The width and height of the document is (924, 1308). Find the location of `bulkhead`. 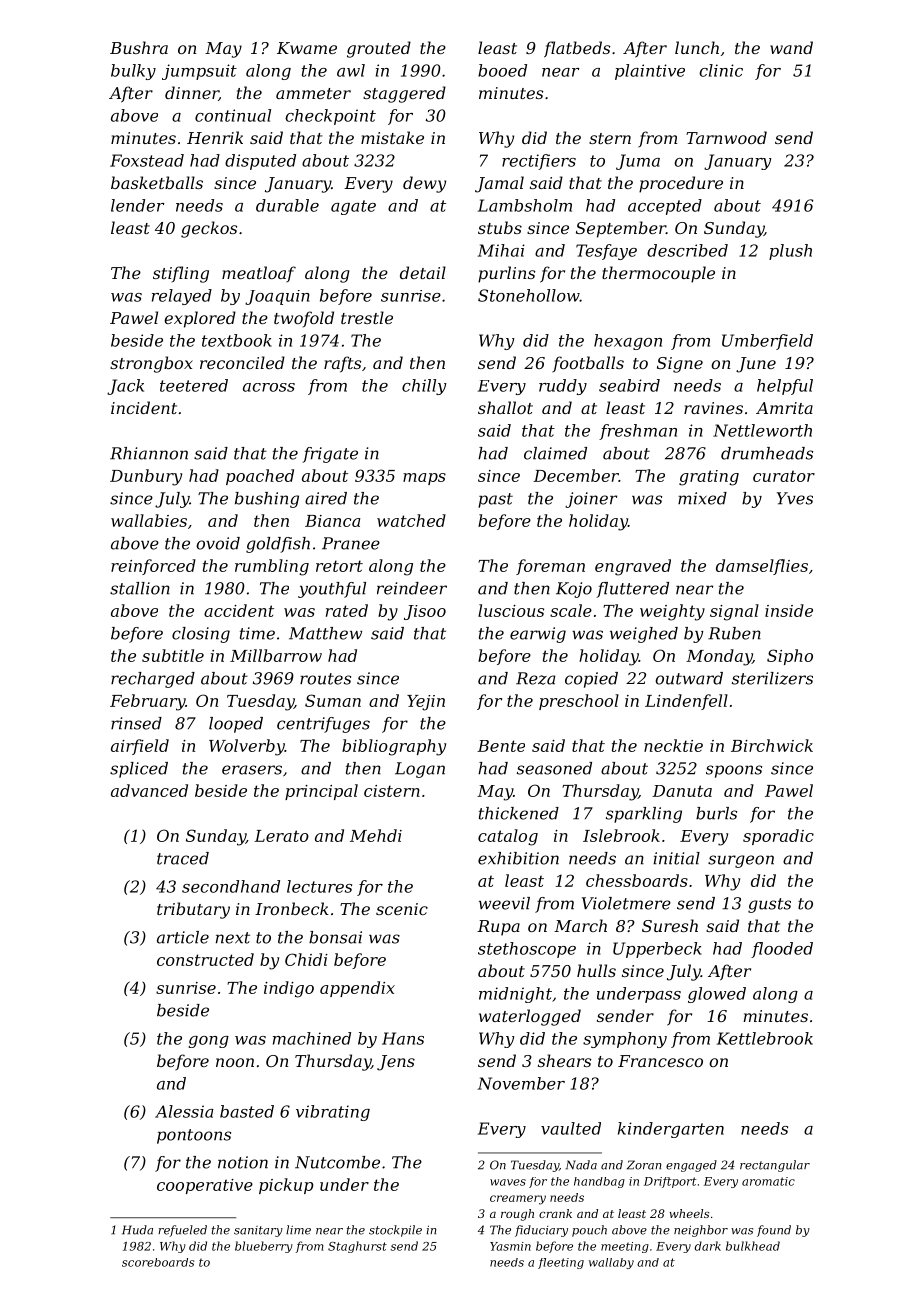

bulkhead is located at coordinates (753, 1246).
